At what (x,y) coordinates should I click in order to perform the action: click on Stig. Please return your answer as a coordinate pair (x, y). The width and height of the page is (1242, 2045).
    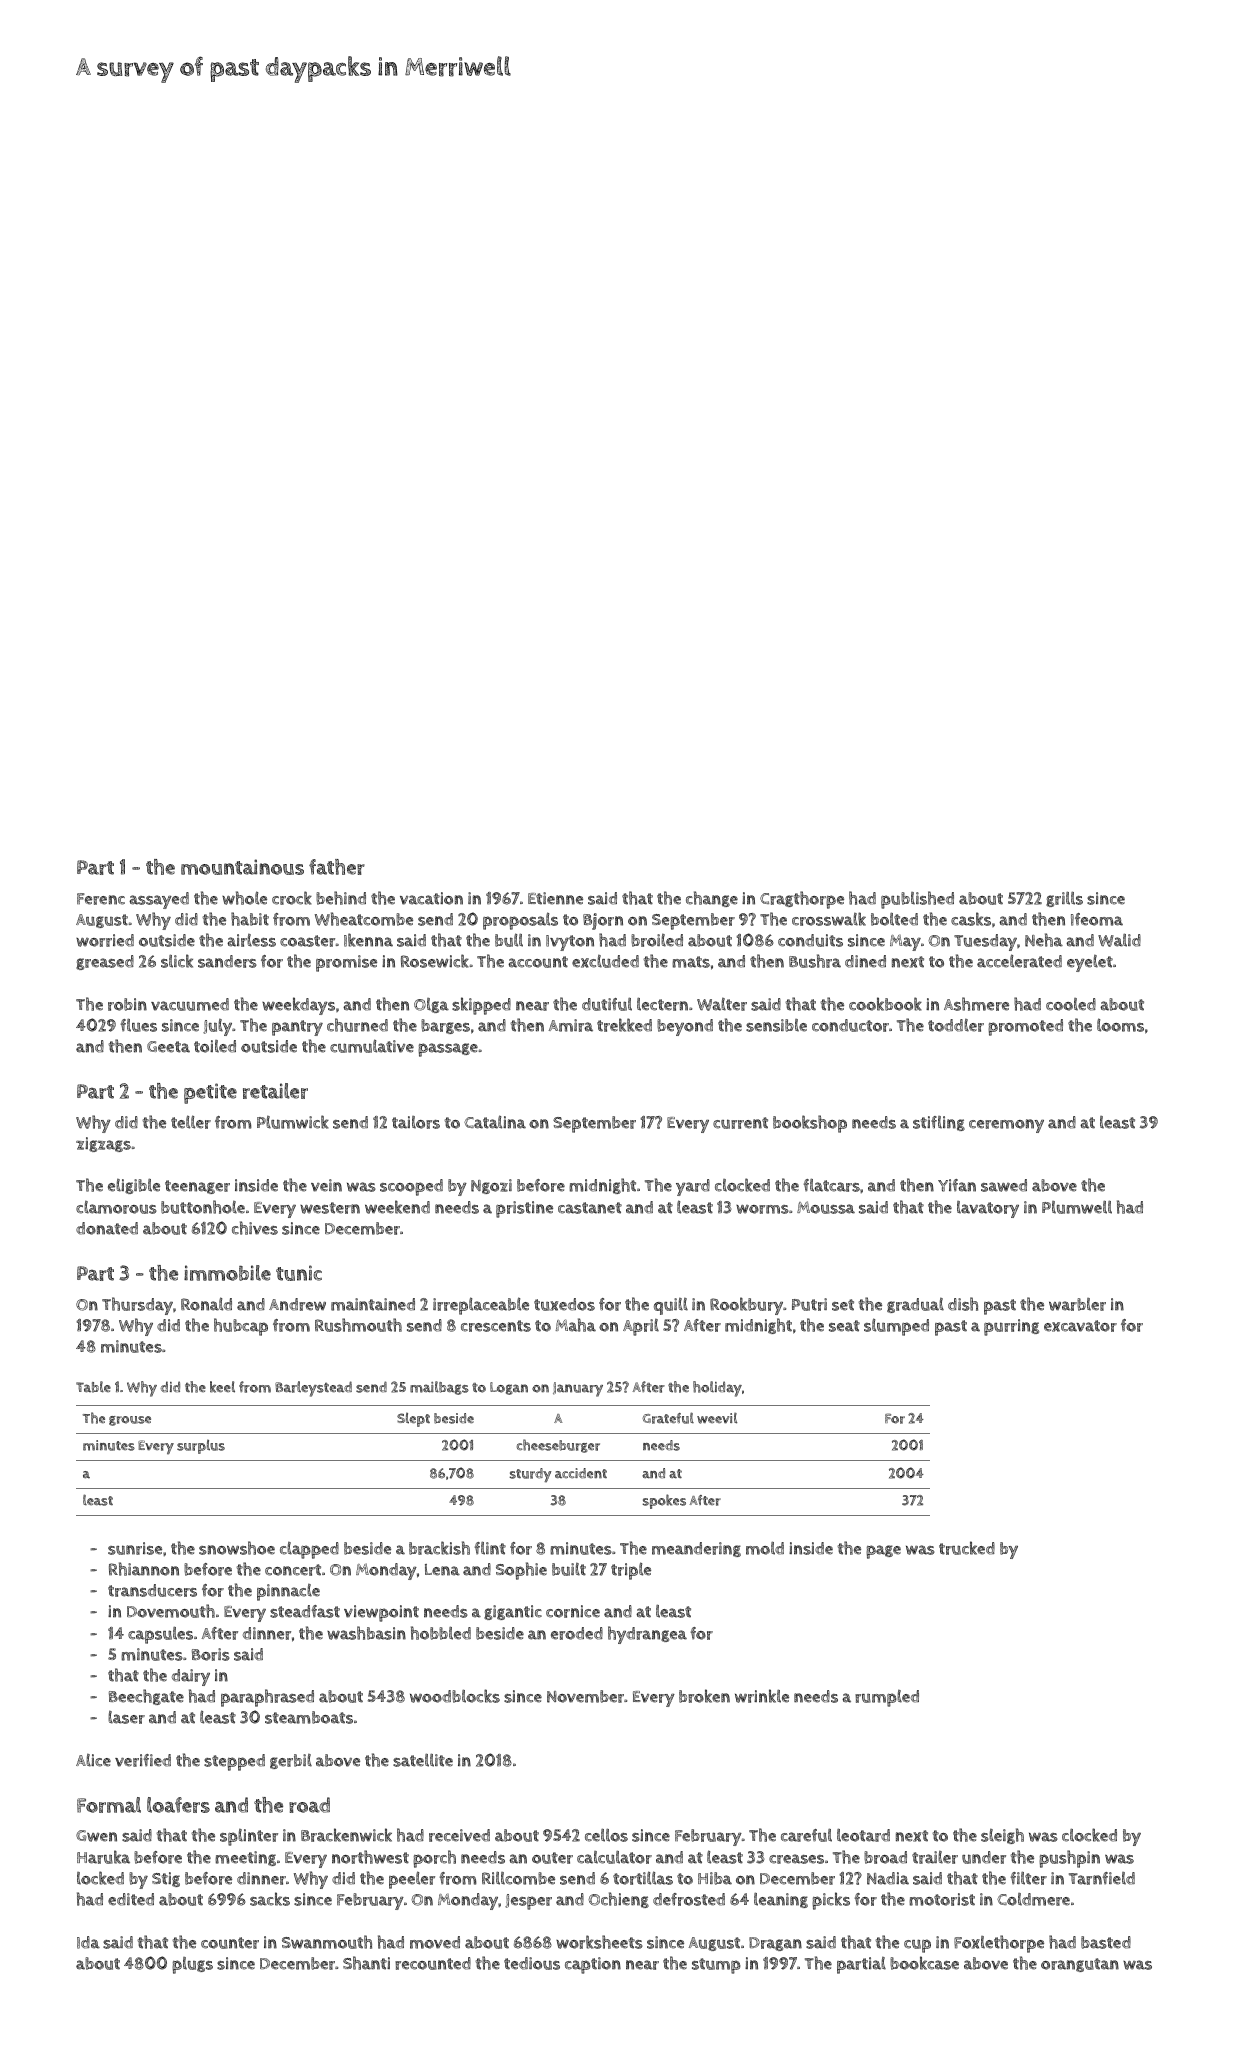
    Looking at the image, I should click on (166, 1879).
